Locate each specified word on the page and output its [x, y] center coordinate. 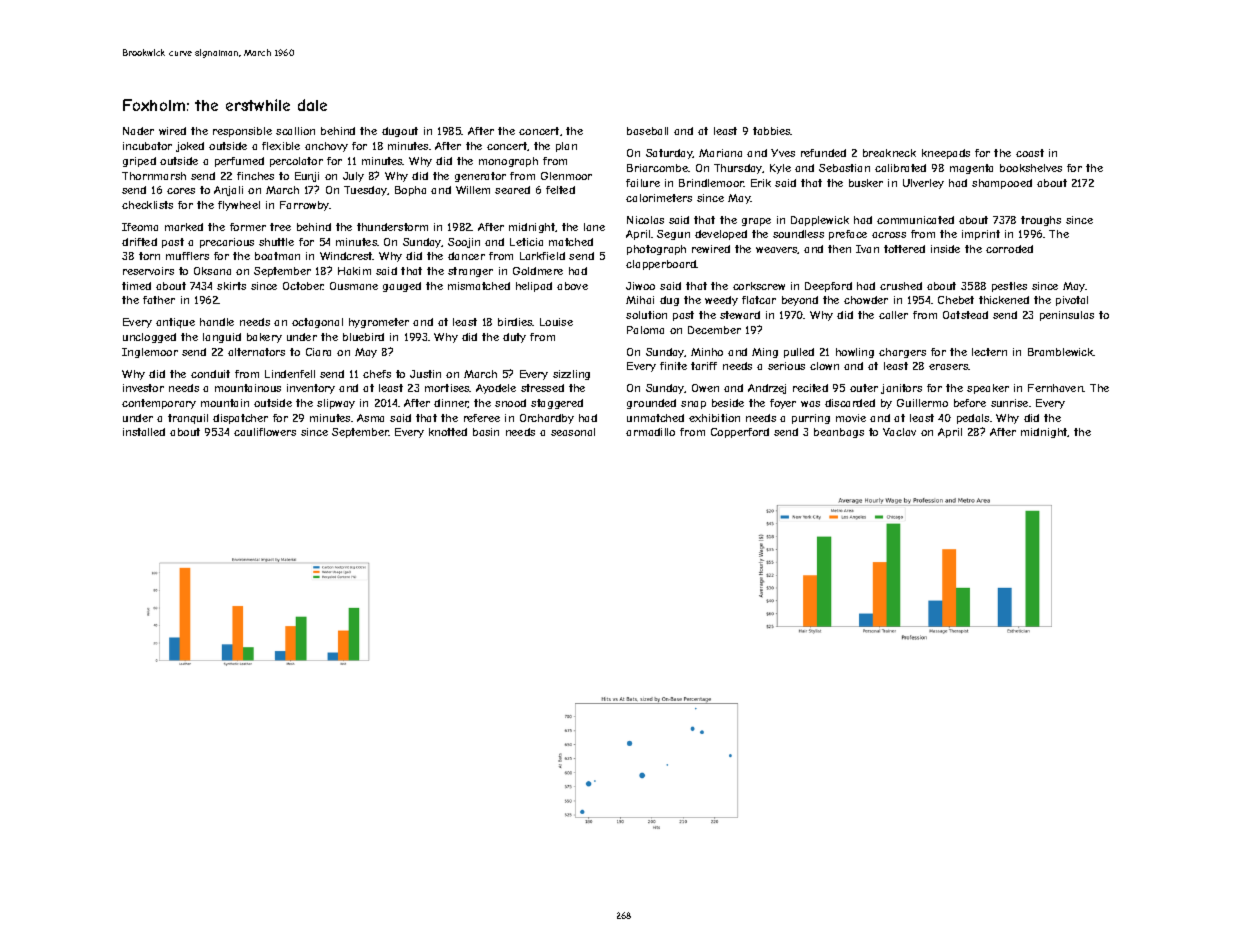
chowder [866, 300]
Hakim [354, 271]
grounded [651, 404]
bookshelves [1031, 168]
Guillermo [922, 403]
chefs [377, 374]
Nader [138, 131]
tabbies [772, 131]
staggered [557, 404]
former [248, 227]
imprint [981, 235]
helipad [534, 287]
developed [721, 235]
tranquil [188, 419]
